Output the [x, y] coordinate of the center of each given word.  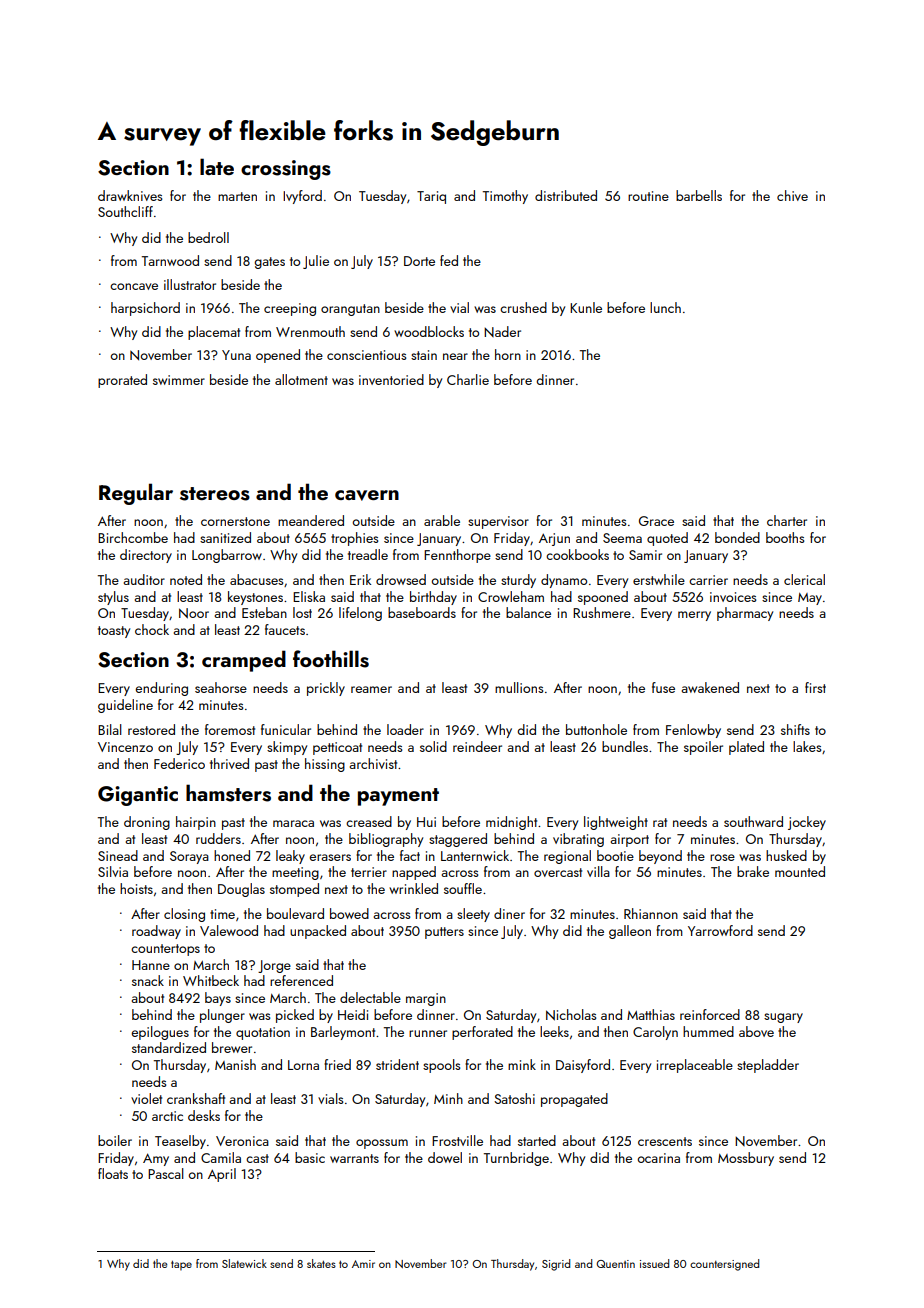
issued [654, 1263]
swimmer [179, 380]
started [537, 1140]
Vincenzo [125, 747]
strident [397, 1064]
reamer [371, 689]
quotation [263, 1033]
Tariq [431, 197]
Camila [221, 1157]
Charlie [468, 379]
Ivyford [302, 197]
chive [792, 195]
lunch [665, 307]
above [756, 1031]
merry [694, 616]
